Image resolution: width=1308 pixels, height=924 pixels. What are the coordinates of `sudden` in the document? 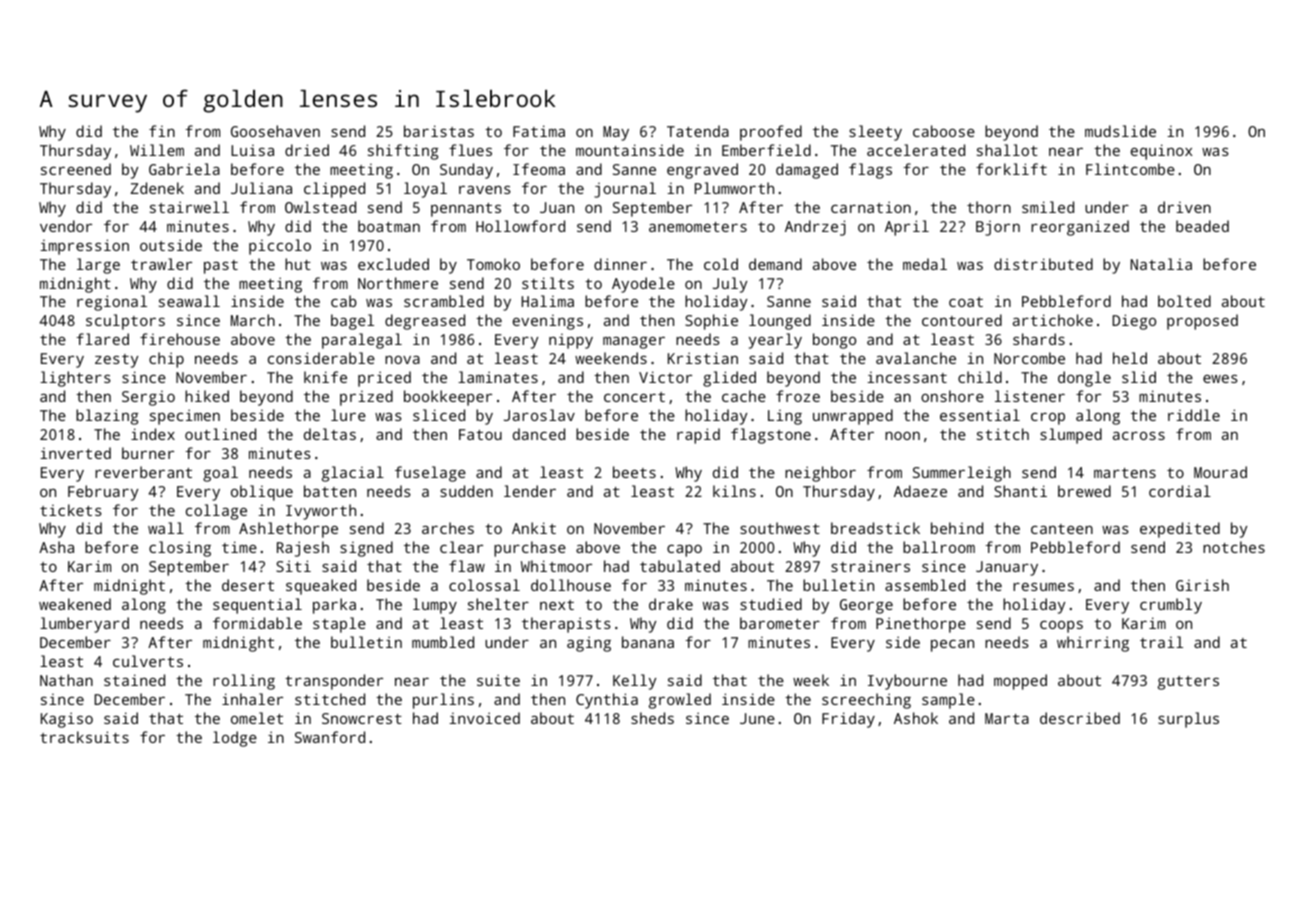 It's located at (466, 491).
